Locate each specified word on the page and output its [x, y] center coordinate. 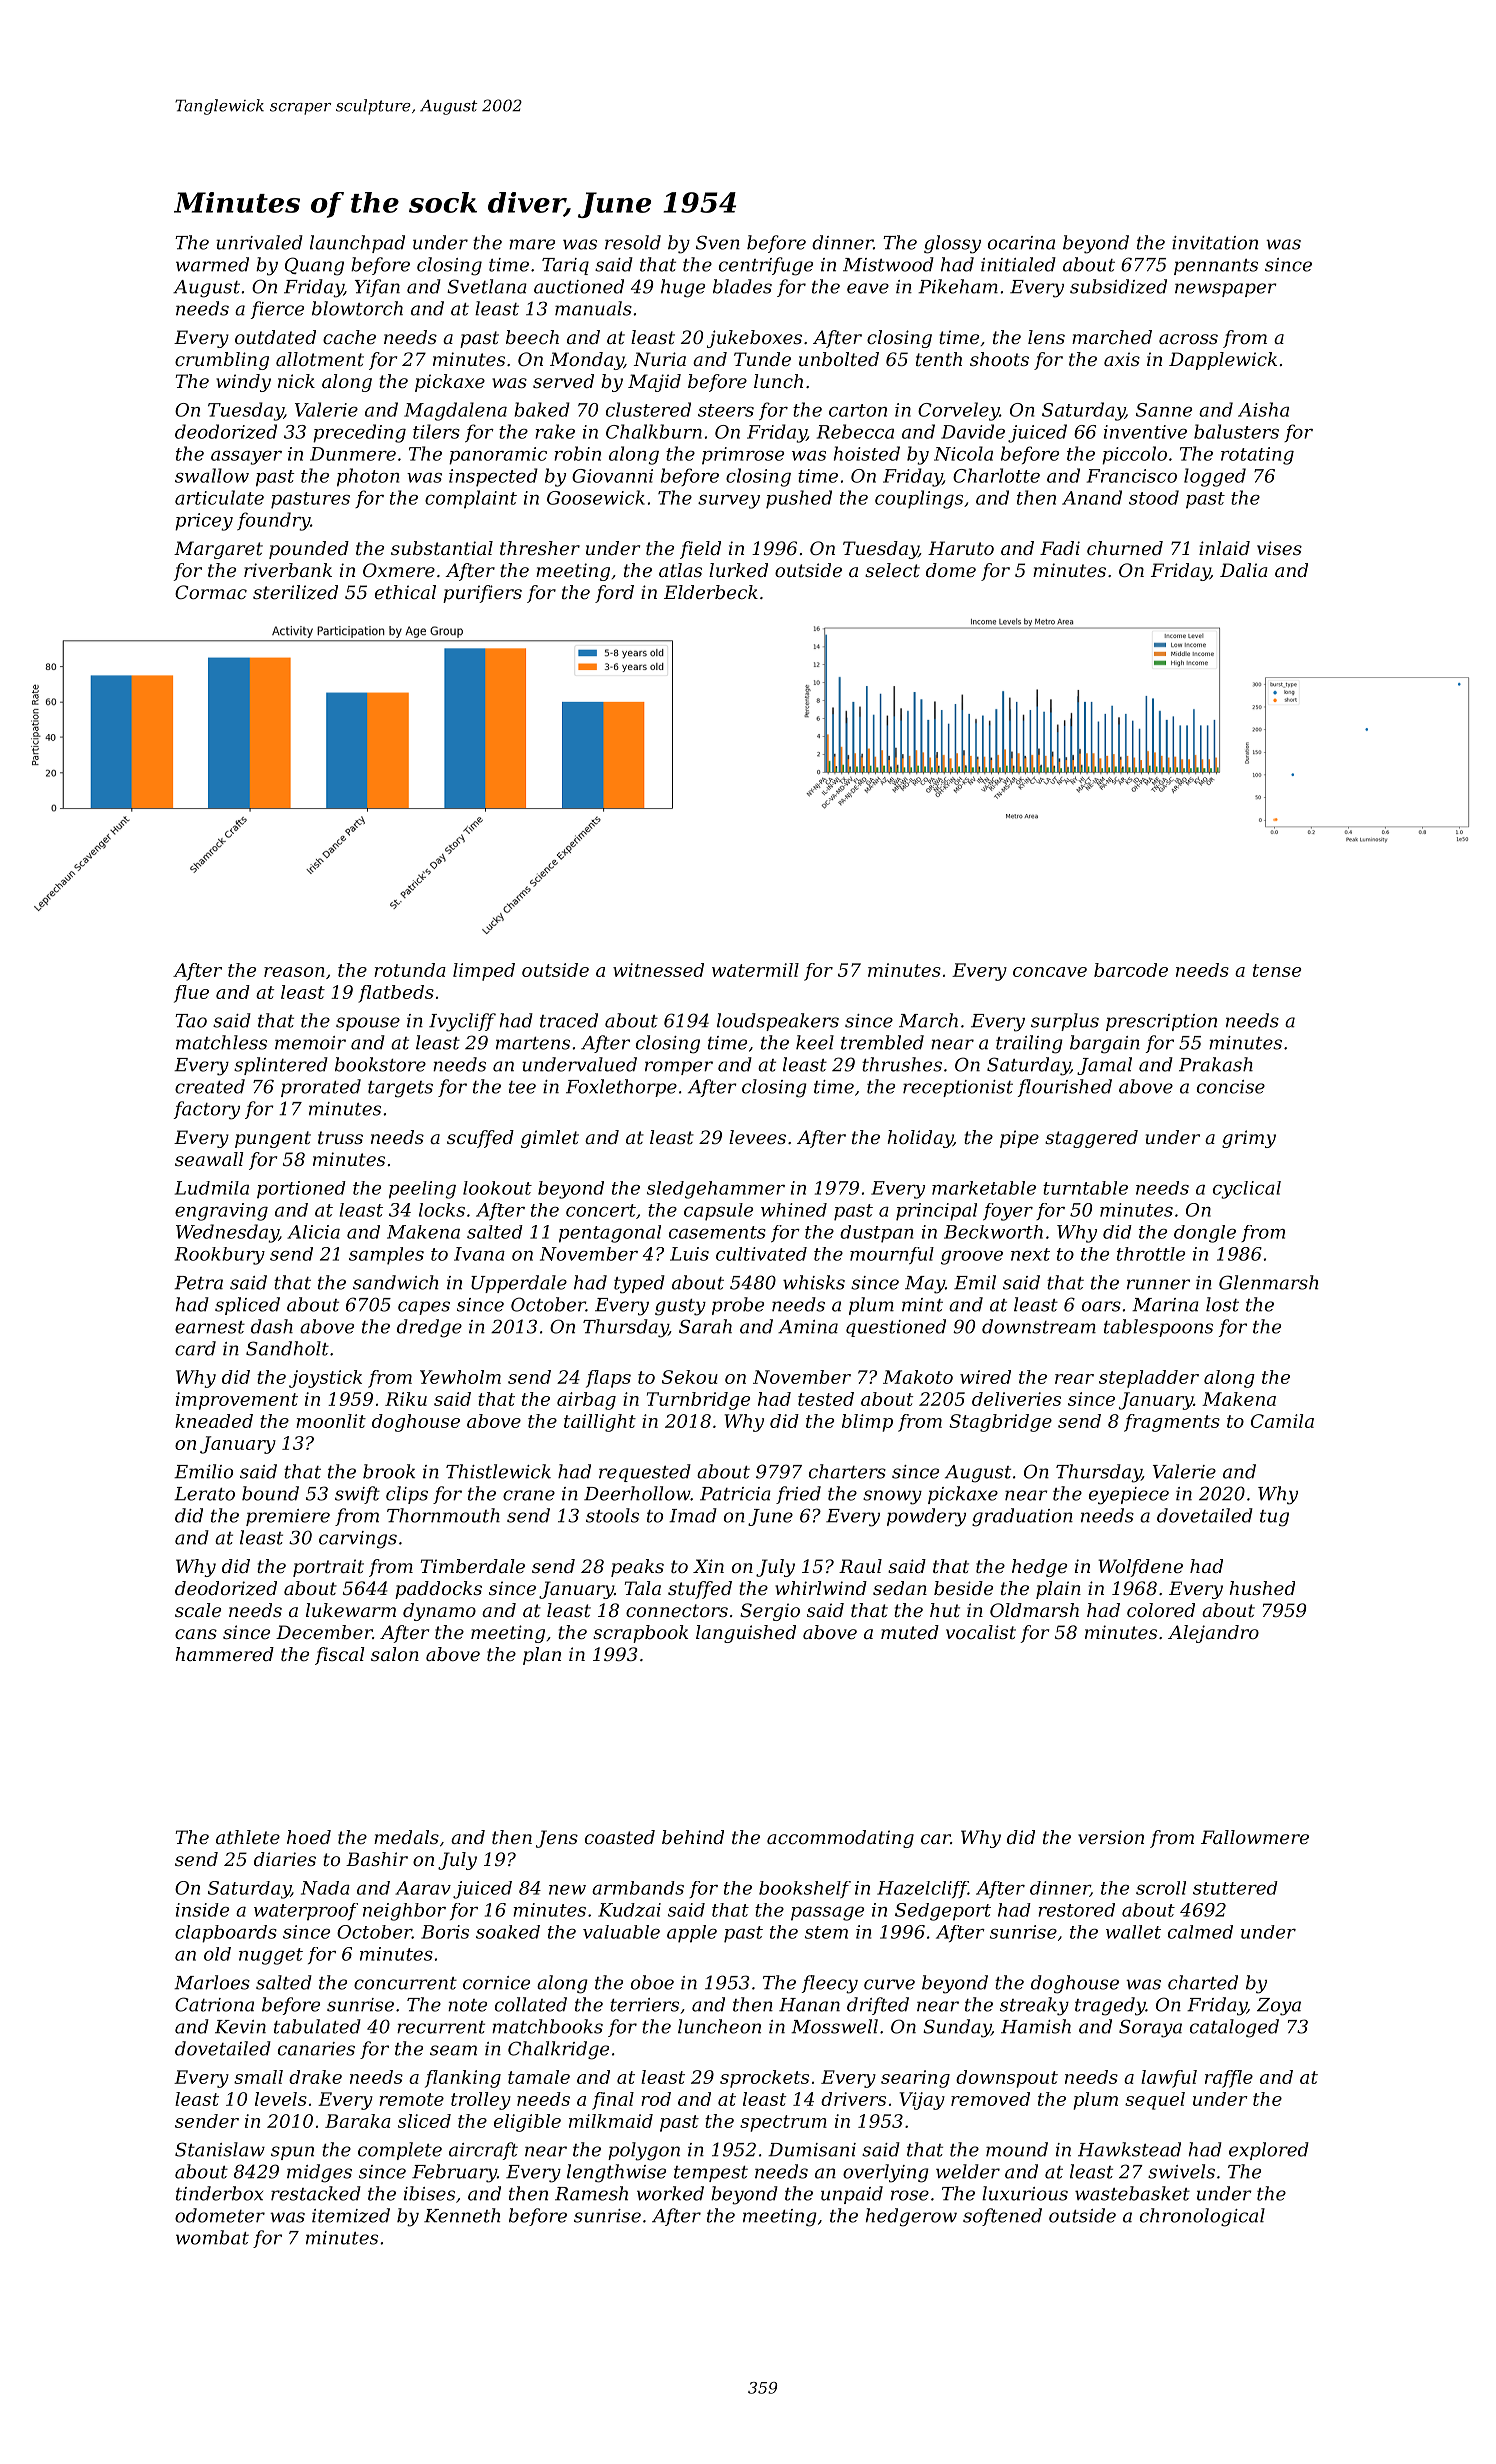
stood [1154, 497]
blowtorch [357, 308]
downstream [1039, 1326]
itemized [351, 2215]
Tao [191, 1021]
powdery [926, 1517]
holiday [920, 1139]
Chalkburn [654, 431]
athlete [248, 1837]
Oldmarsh [1034, 1610]
